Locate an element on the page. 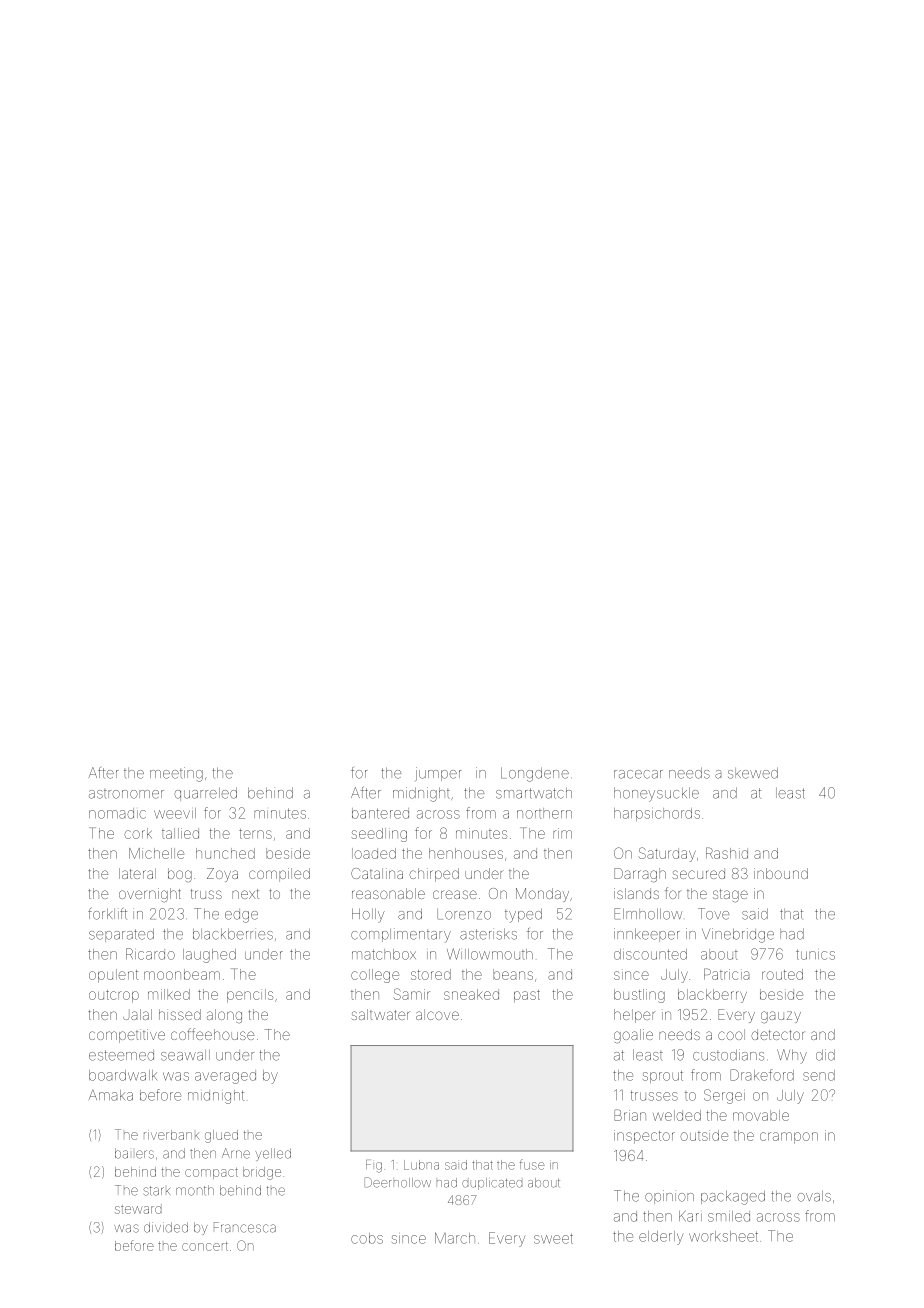 The width and height of the image is (924, 1308). northern is located at coordinates (544, 813).
